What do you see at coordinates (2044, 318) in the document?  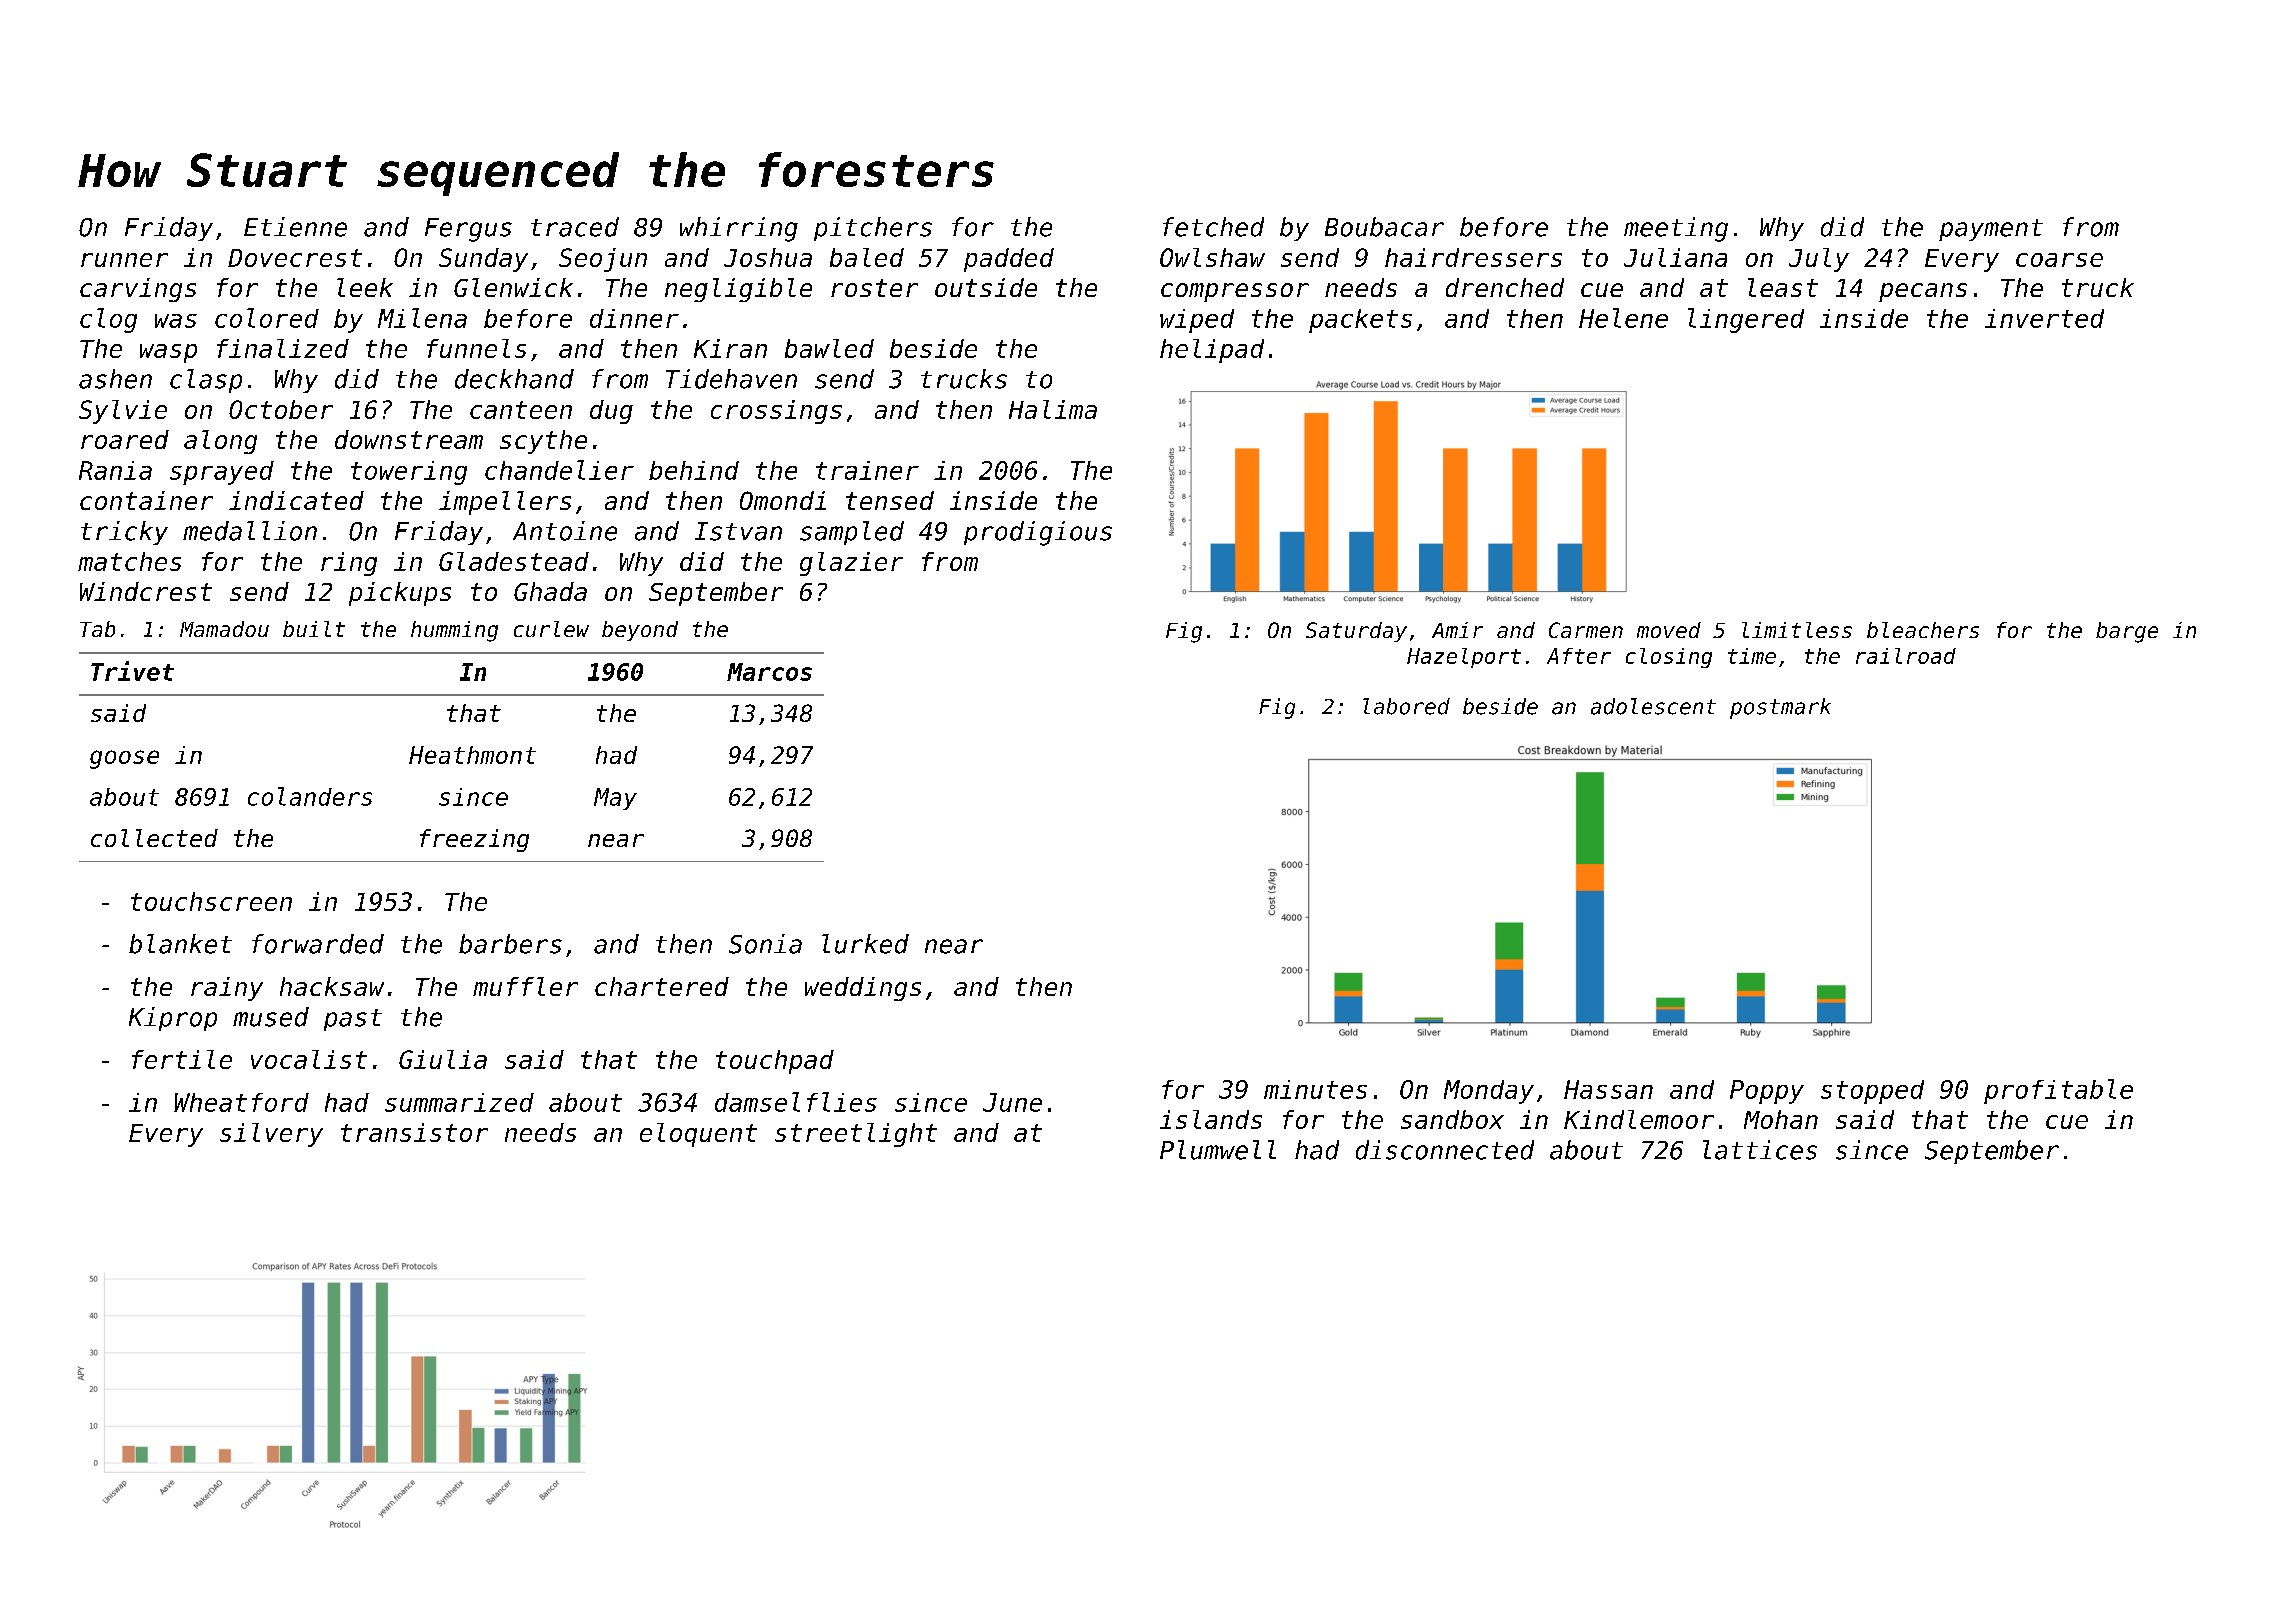 I see `inverted` at bounding box center [2044, 318].
